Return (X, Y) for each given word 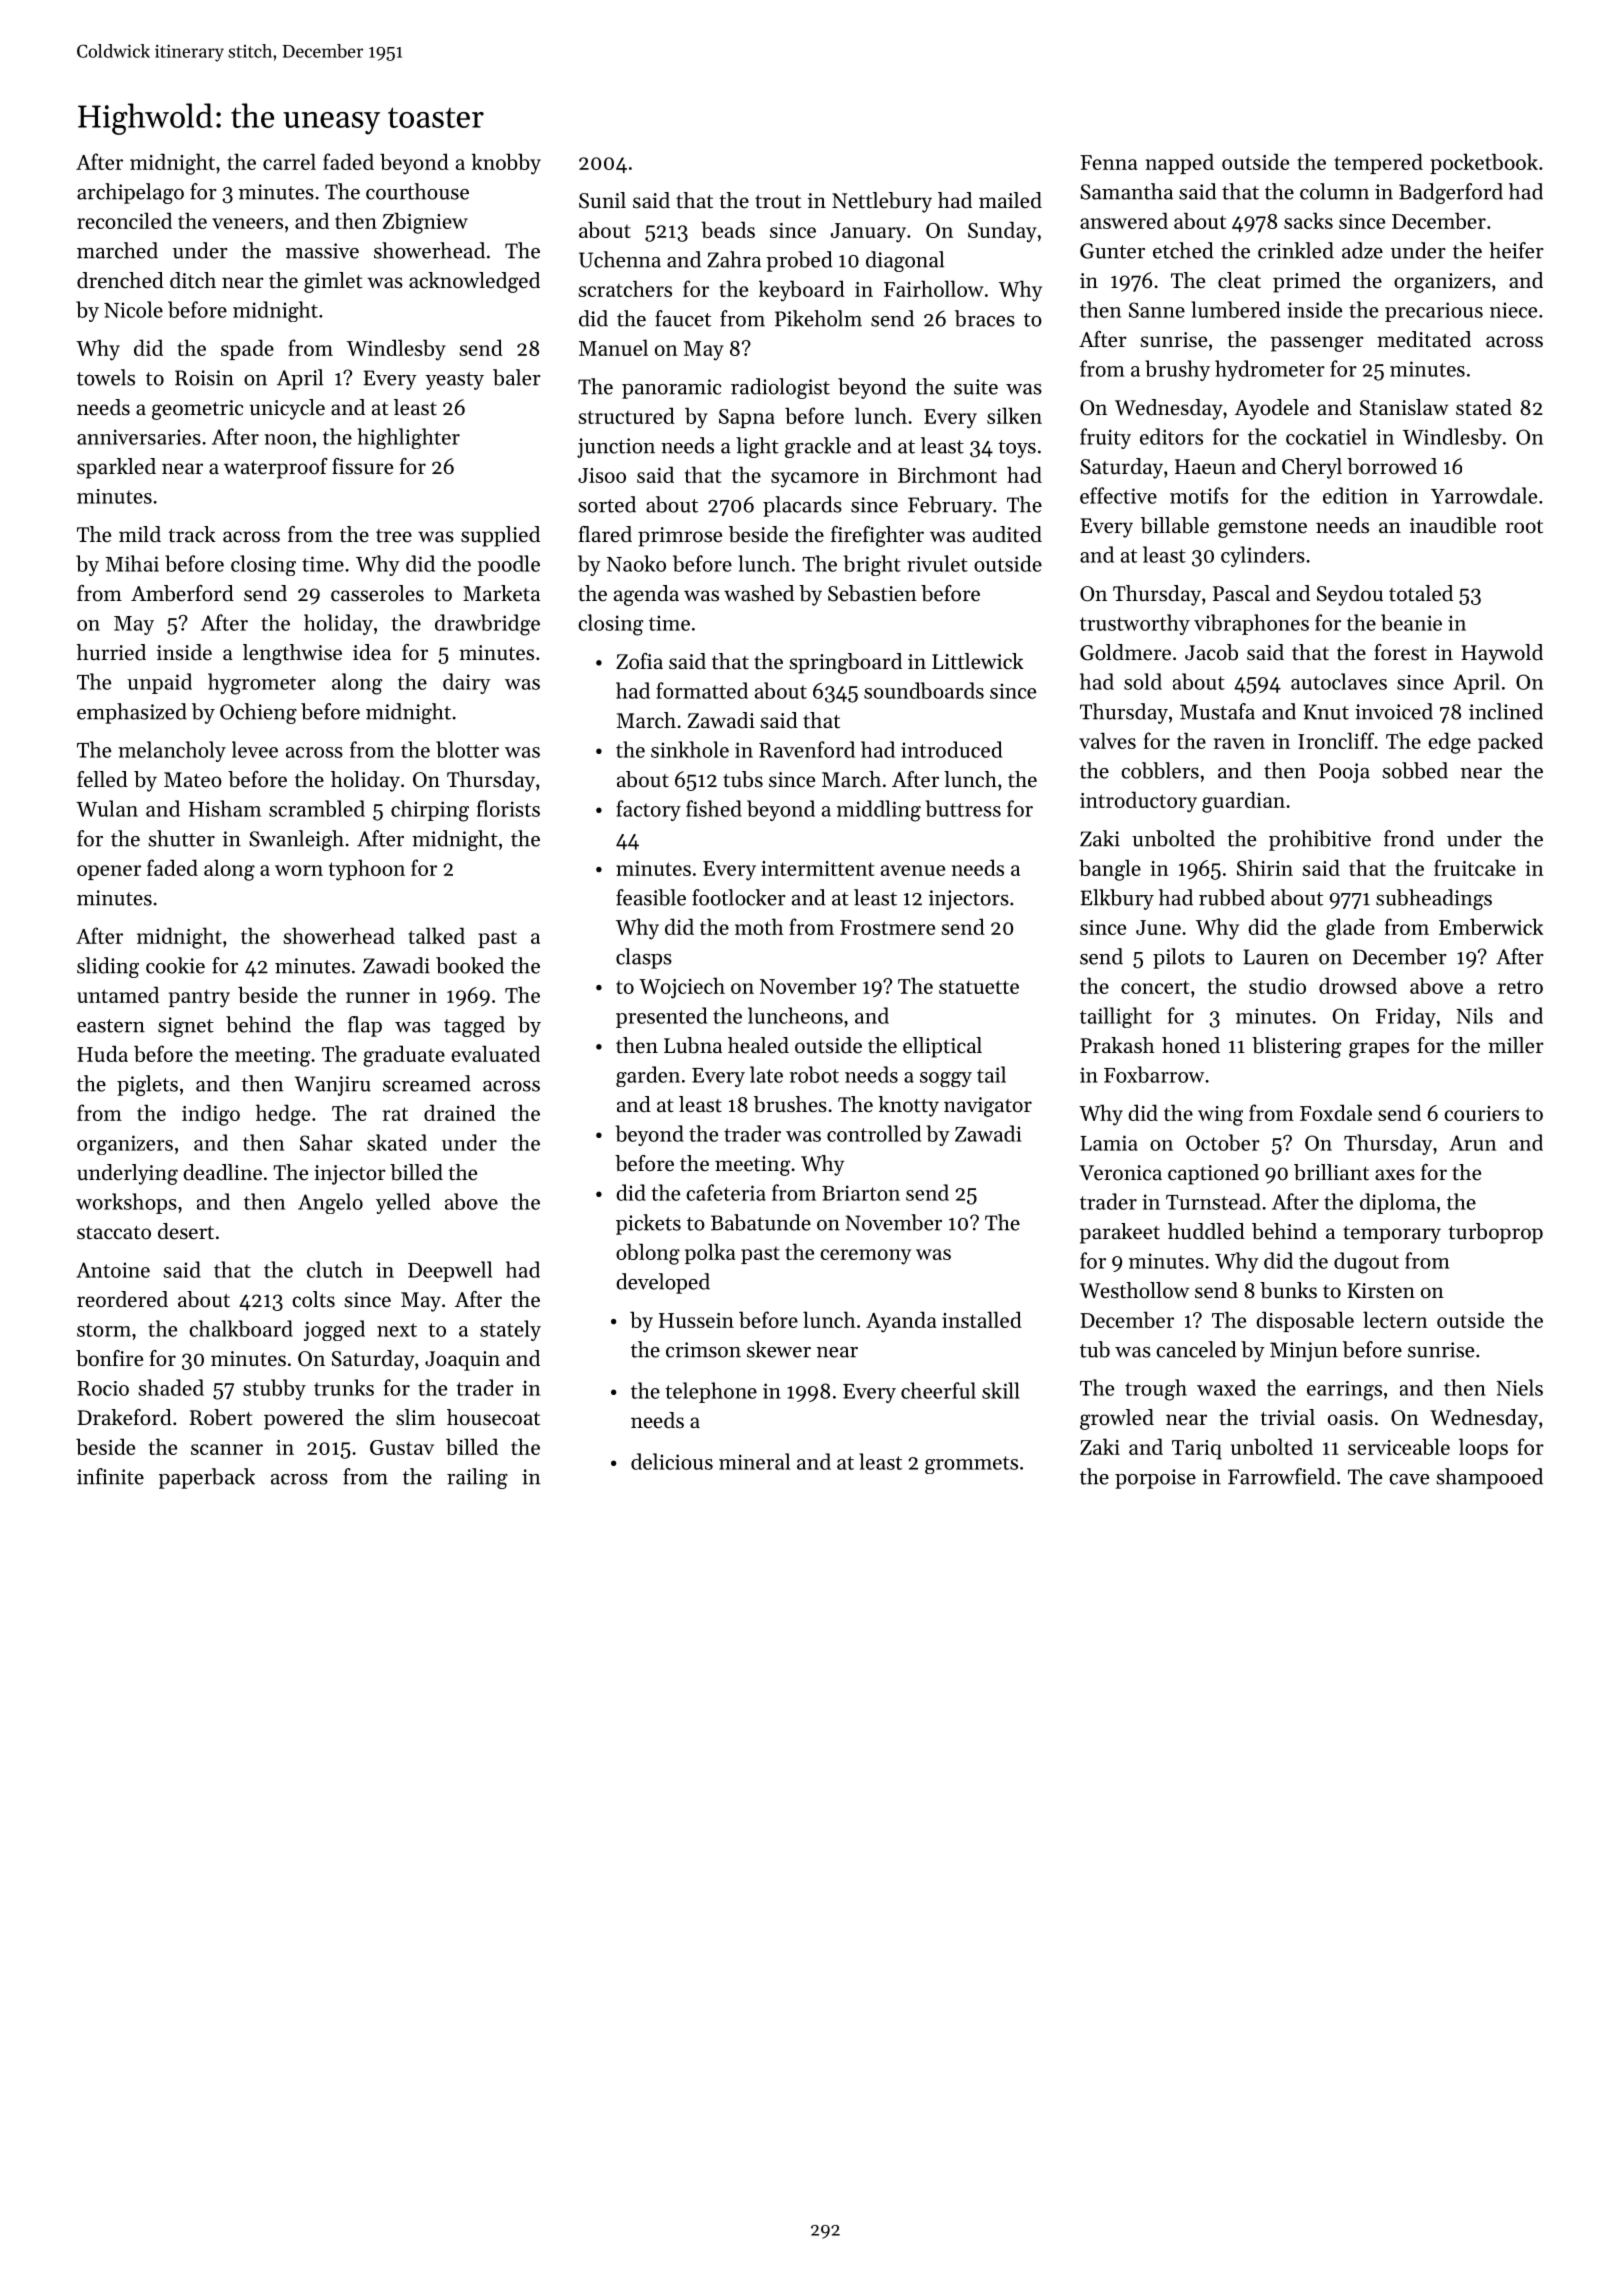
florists (508, 808)
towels (106, 377)
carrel (289, 161)
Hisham (225, 808)
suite (976, 387)
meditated (1424, 339)
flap (365, 1026)
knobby (506, 164)
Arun (1472, 1143)
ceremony (865, 1257)
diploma (1397, 1203)
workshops (126, 1203)
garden (648, 1076)
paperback (207, 1478)
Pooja (1344, 773)
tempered (1378, 163)
